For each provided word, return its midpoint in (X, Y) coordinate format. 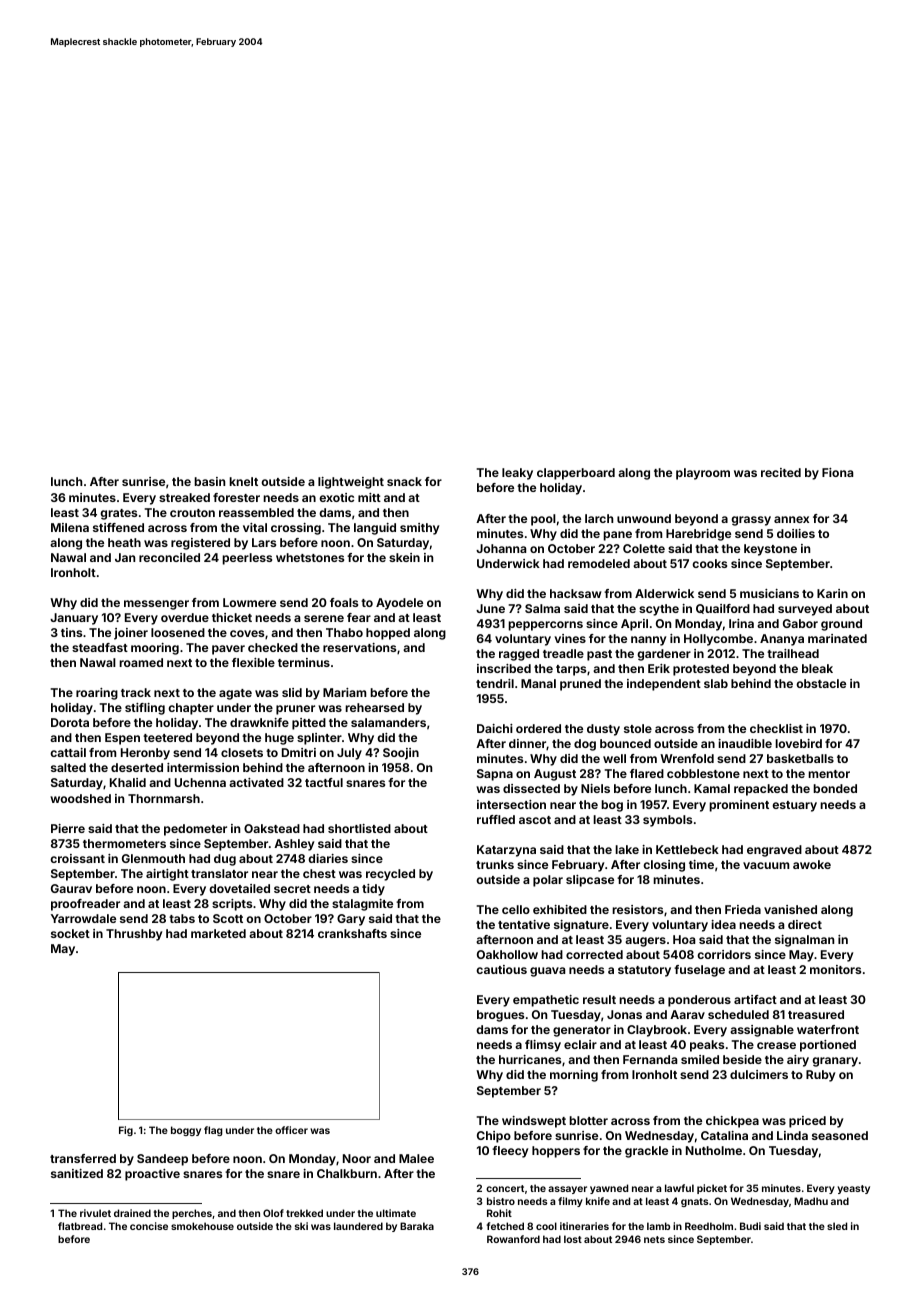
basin (209, 481)
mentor (829, 774)
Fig (126, 1131)
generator (582, 1031)
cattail (68, 752)
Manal (538, 683)
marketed (218, 933)
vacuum (766, 865)
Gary (351, 920)
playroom (703, 474)
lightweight (351, 483)
